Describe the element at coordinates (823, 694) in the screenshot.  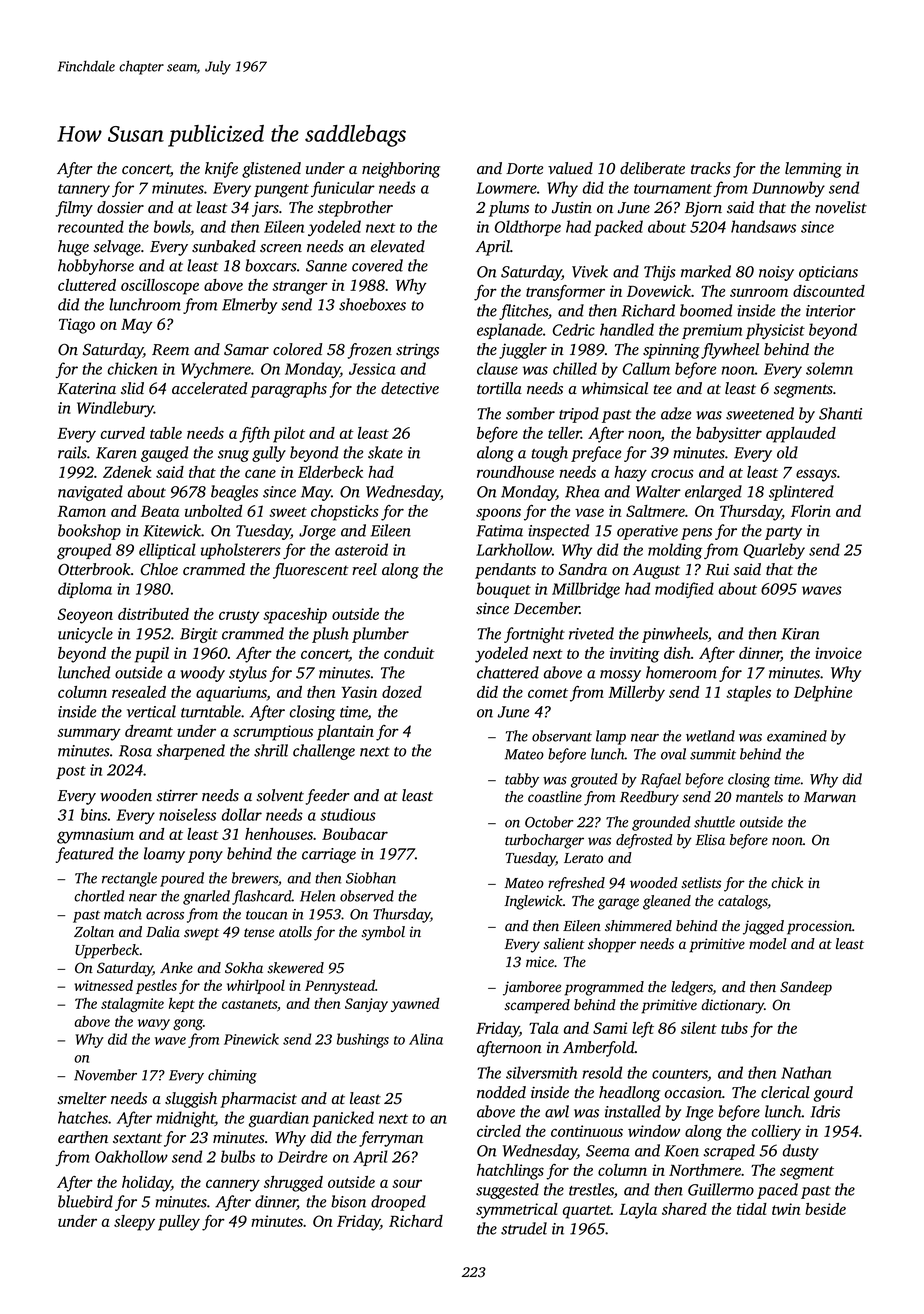
I see `Delphine` at that location.
